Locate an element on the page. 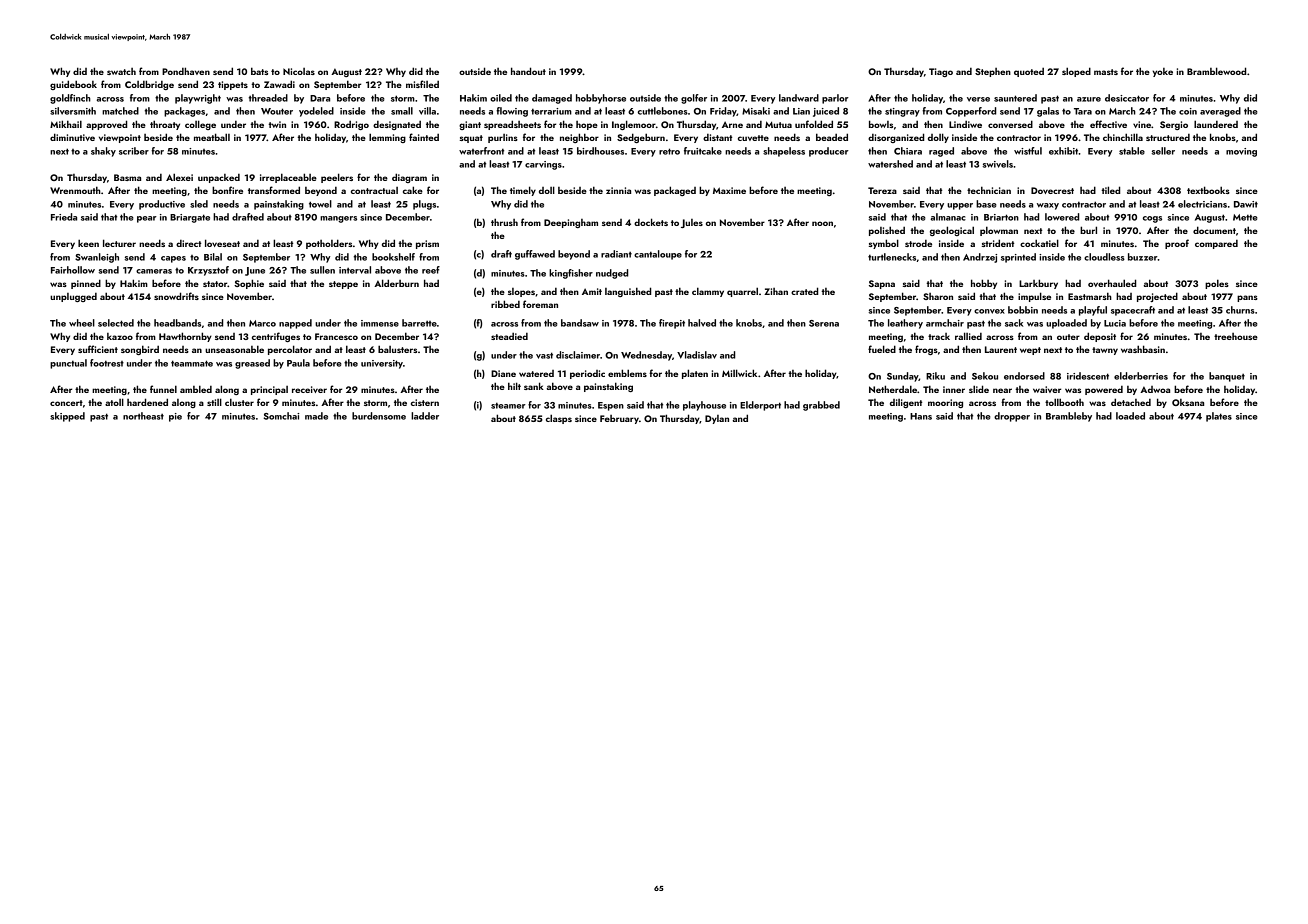 Image resolution: width=1308 pixels, height=924 pixels. funnel is located at coordinates (163, 389).
